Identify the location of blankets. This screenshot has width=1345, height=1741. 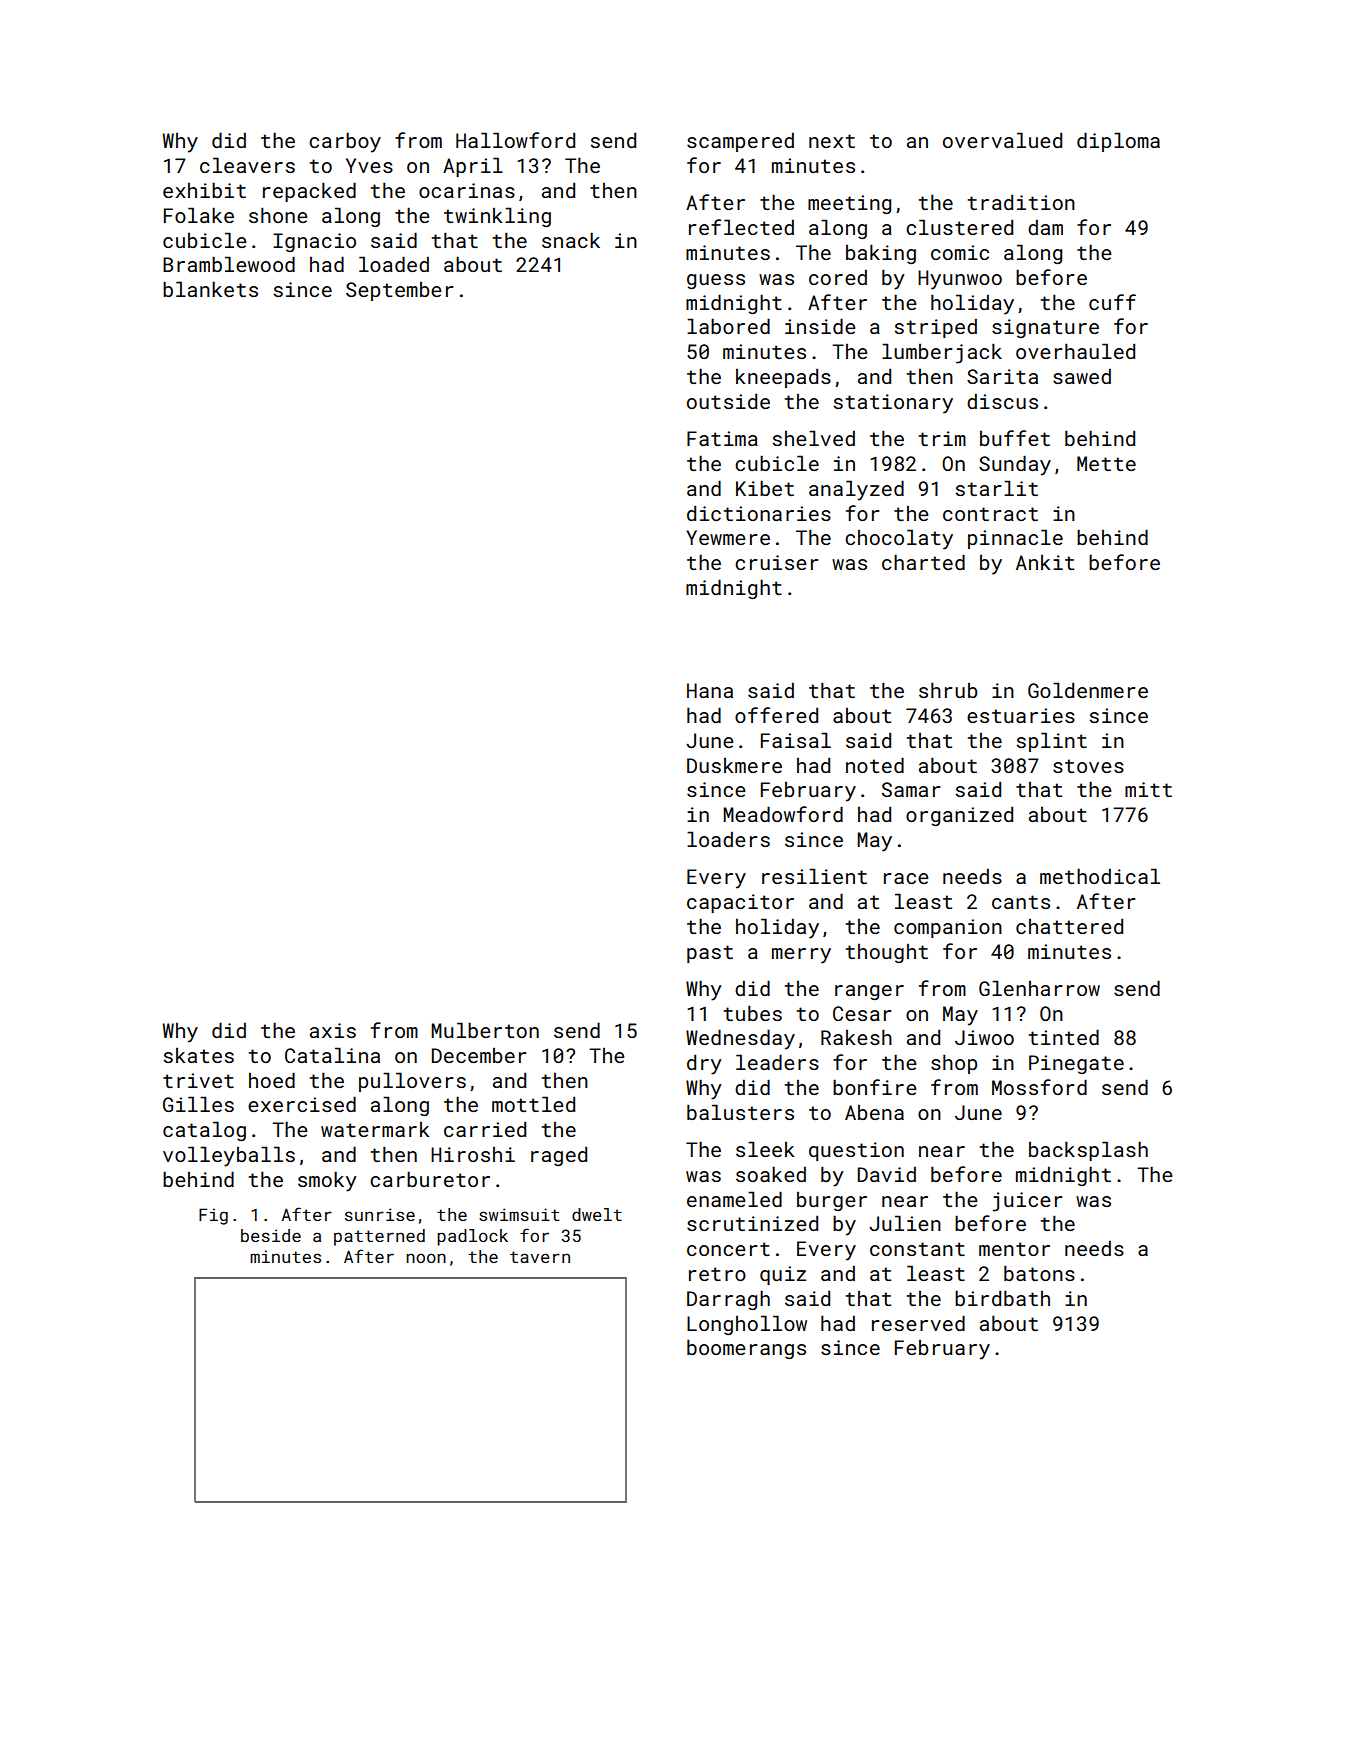
(210, 289).
